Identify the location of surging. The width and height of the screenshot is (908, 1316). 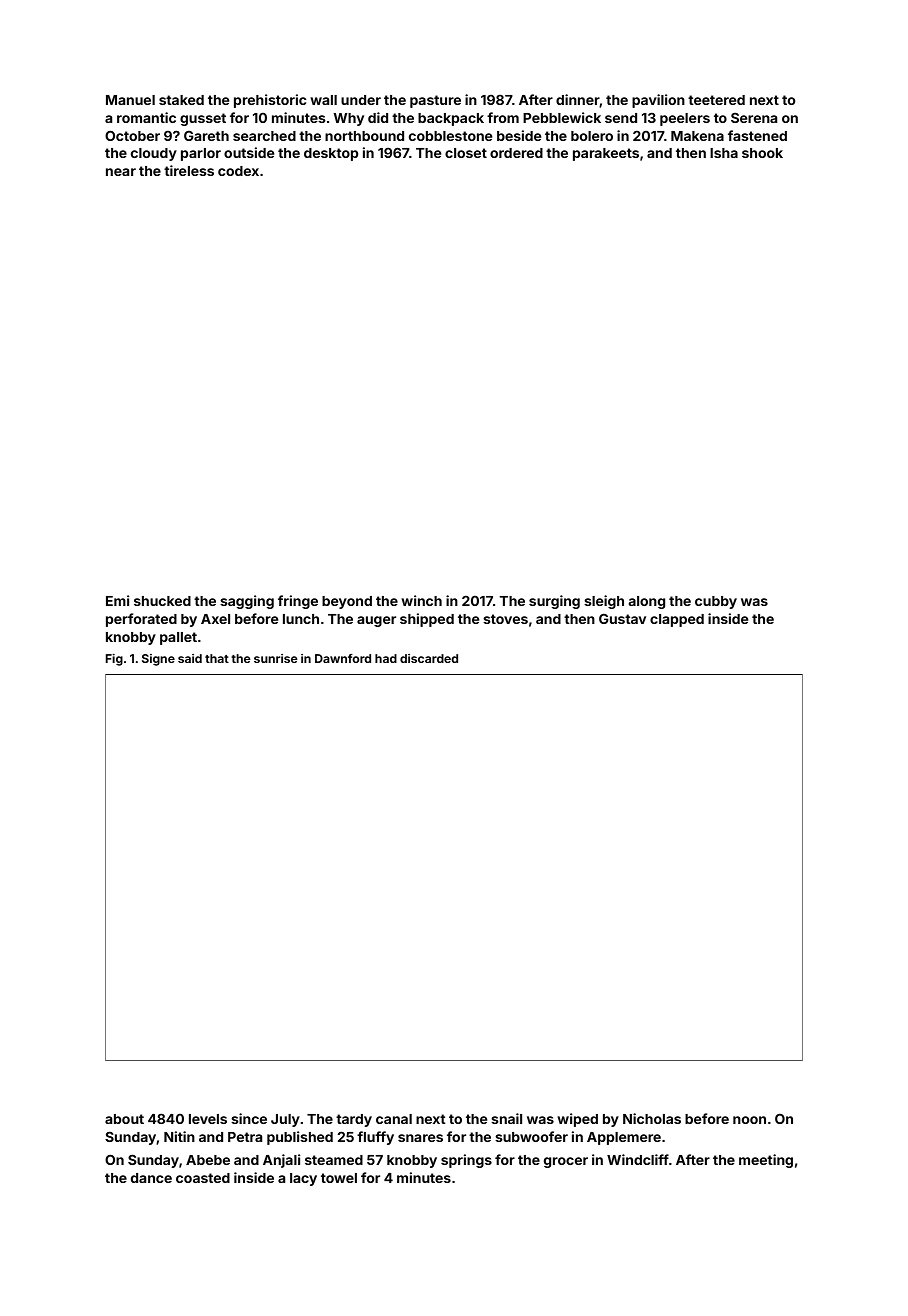
(554, 602).
